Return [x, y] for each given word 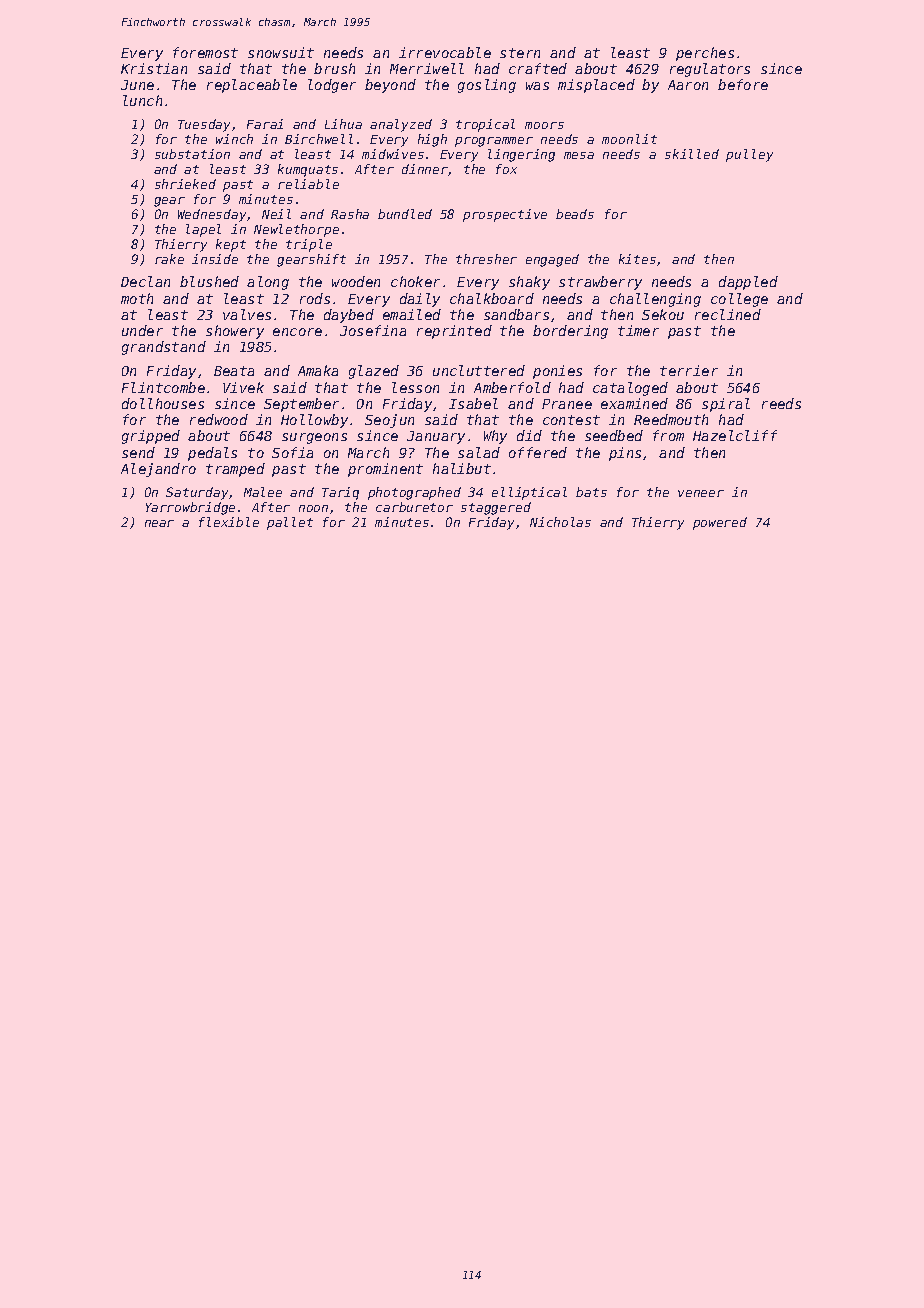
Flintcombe [163, 387]
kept [231, 245]
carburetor [414, 507]
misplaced [596, 86]
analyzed [401, 125]
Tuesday [204, 125]
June [137, 85]
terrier [689, 370]
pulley [749, 155]
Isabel [473, 403]
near [159, 523]
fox [506, 169]
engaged [552, 260]
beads [575, 214]
